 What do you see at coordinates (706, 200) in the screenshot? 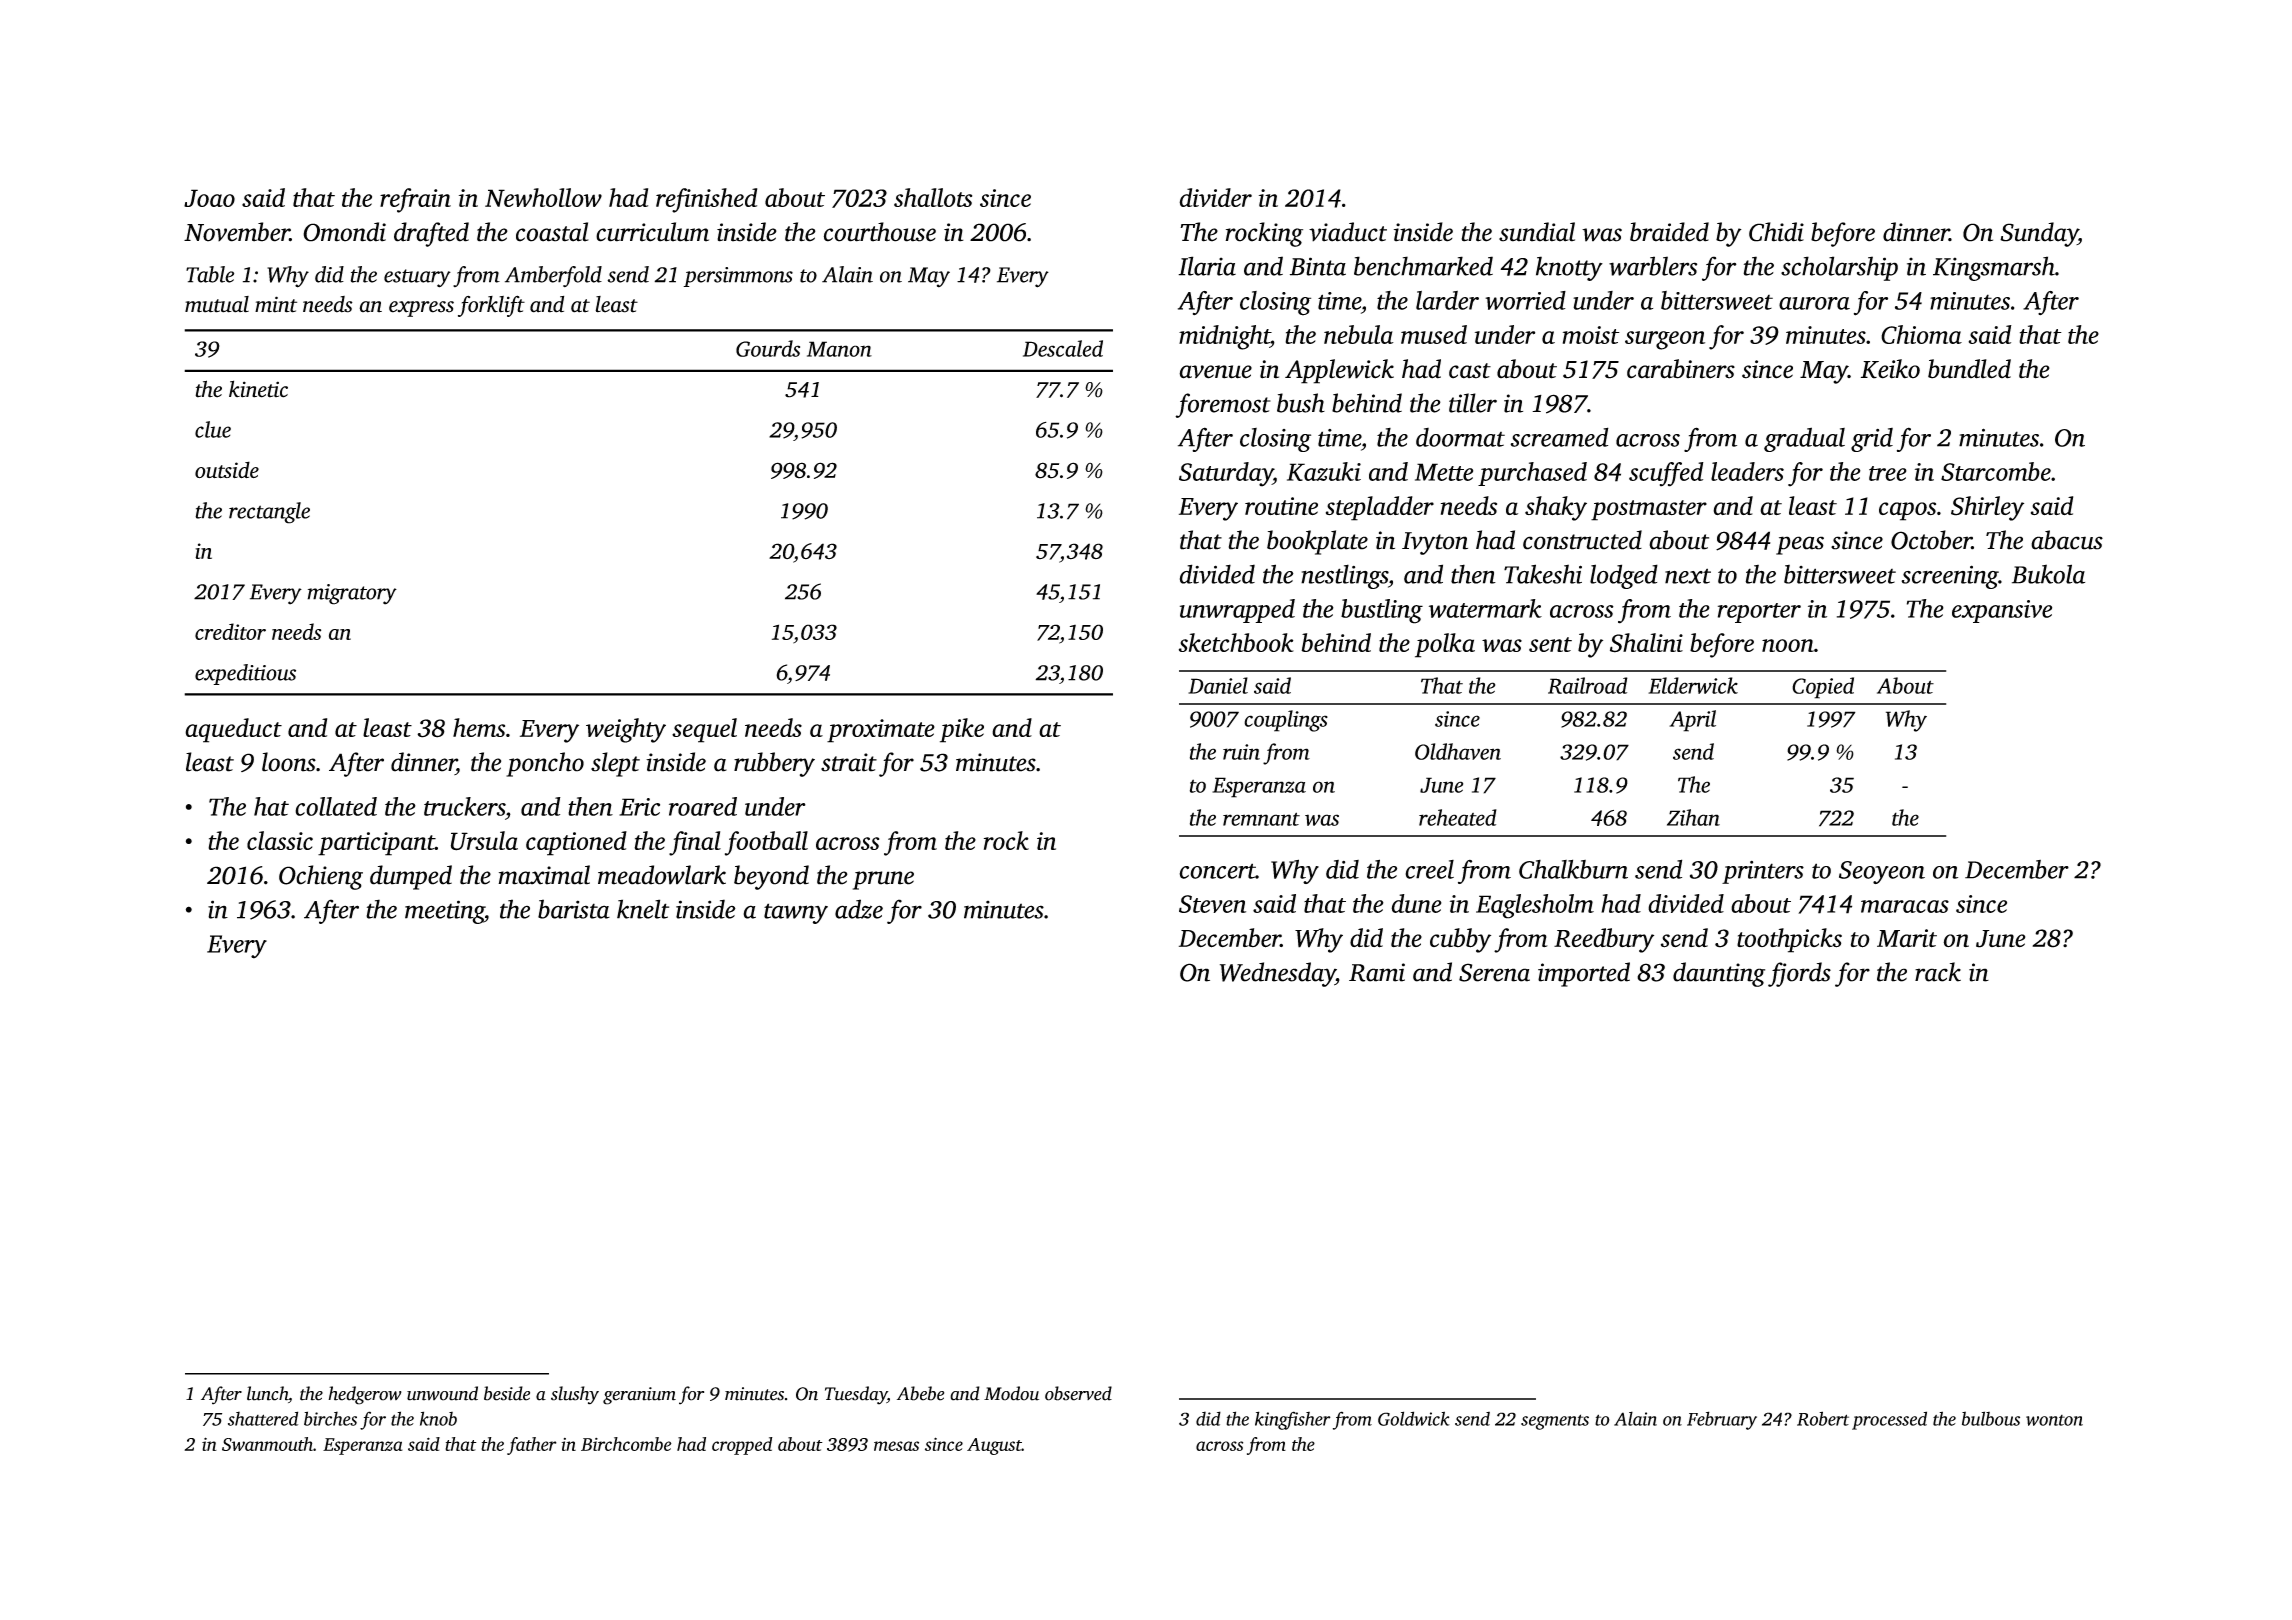
I see `refinished` at bounding box center [706, 200].
